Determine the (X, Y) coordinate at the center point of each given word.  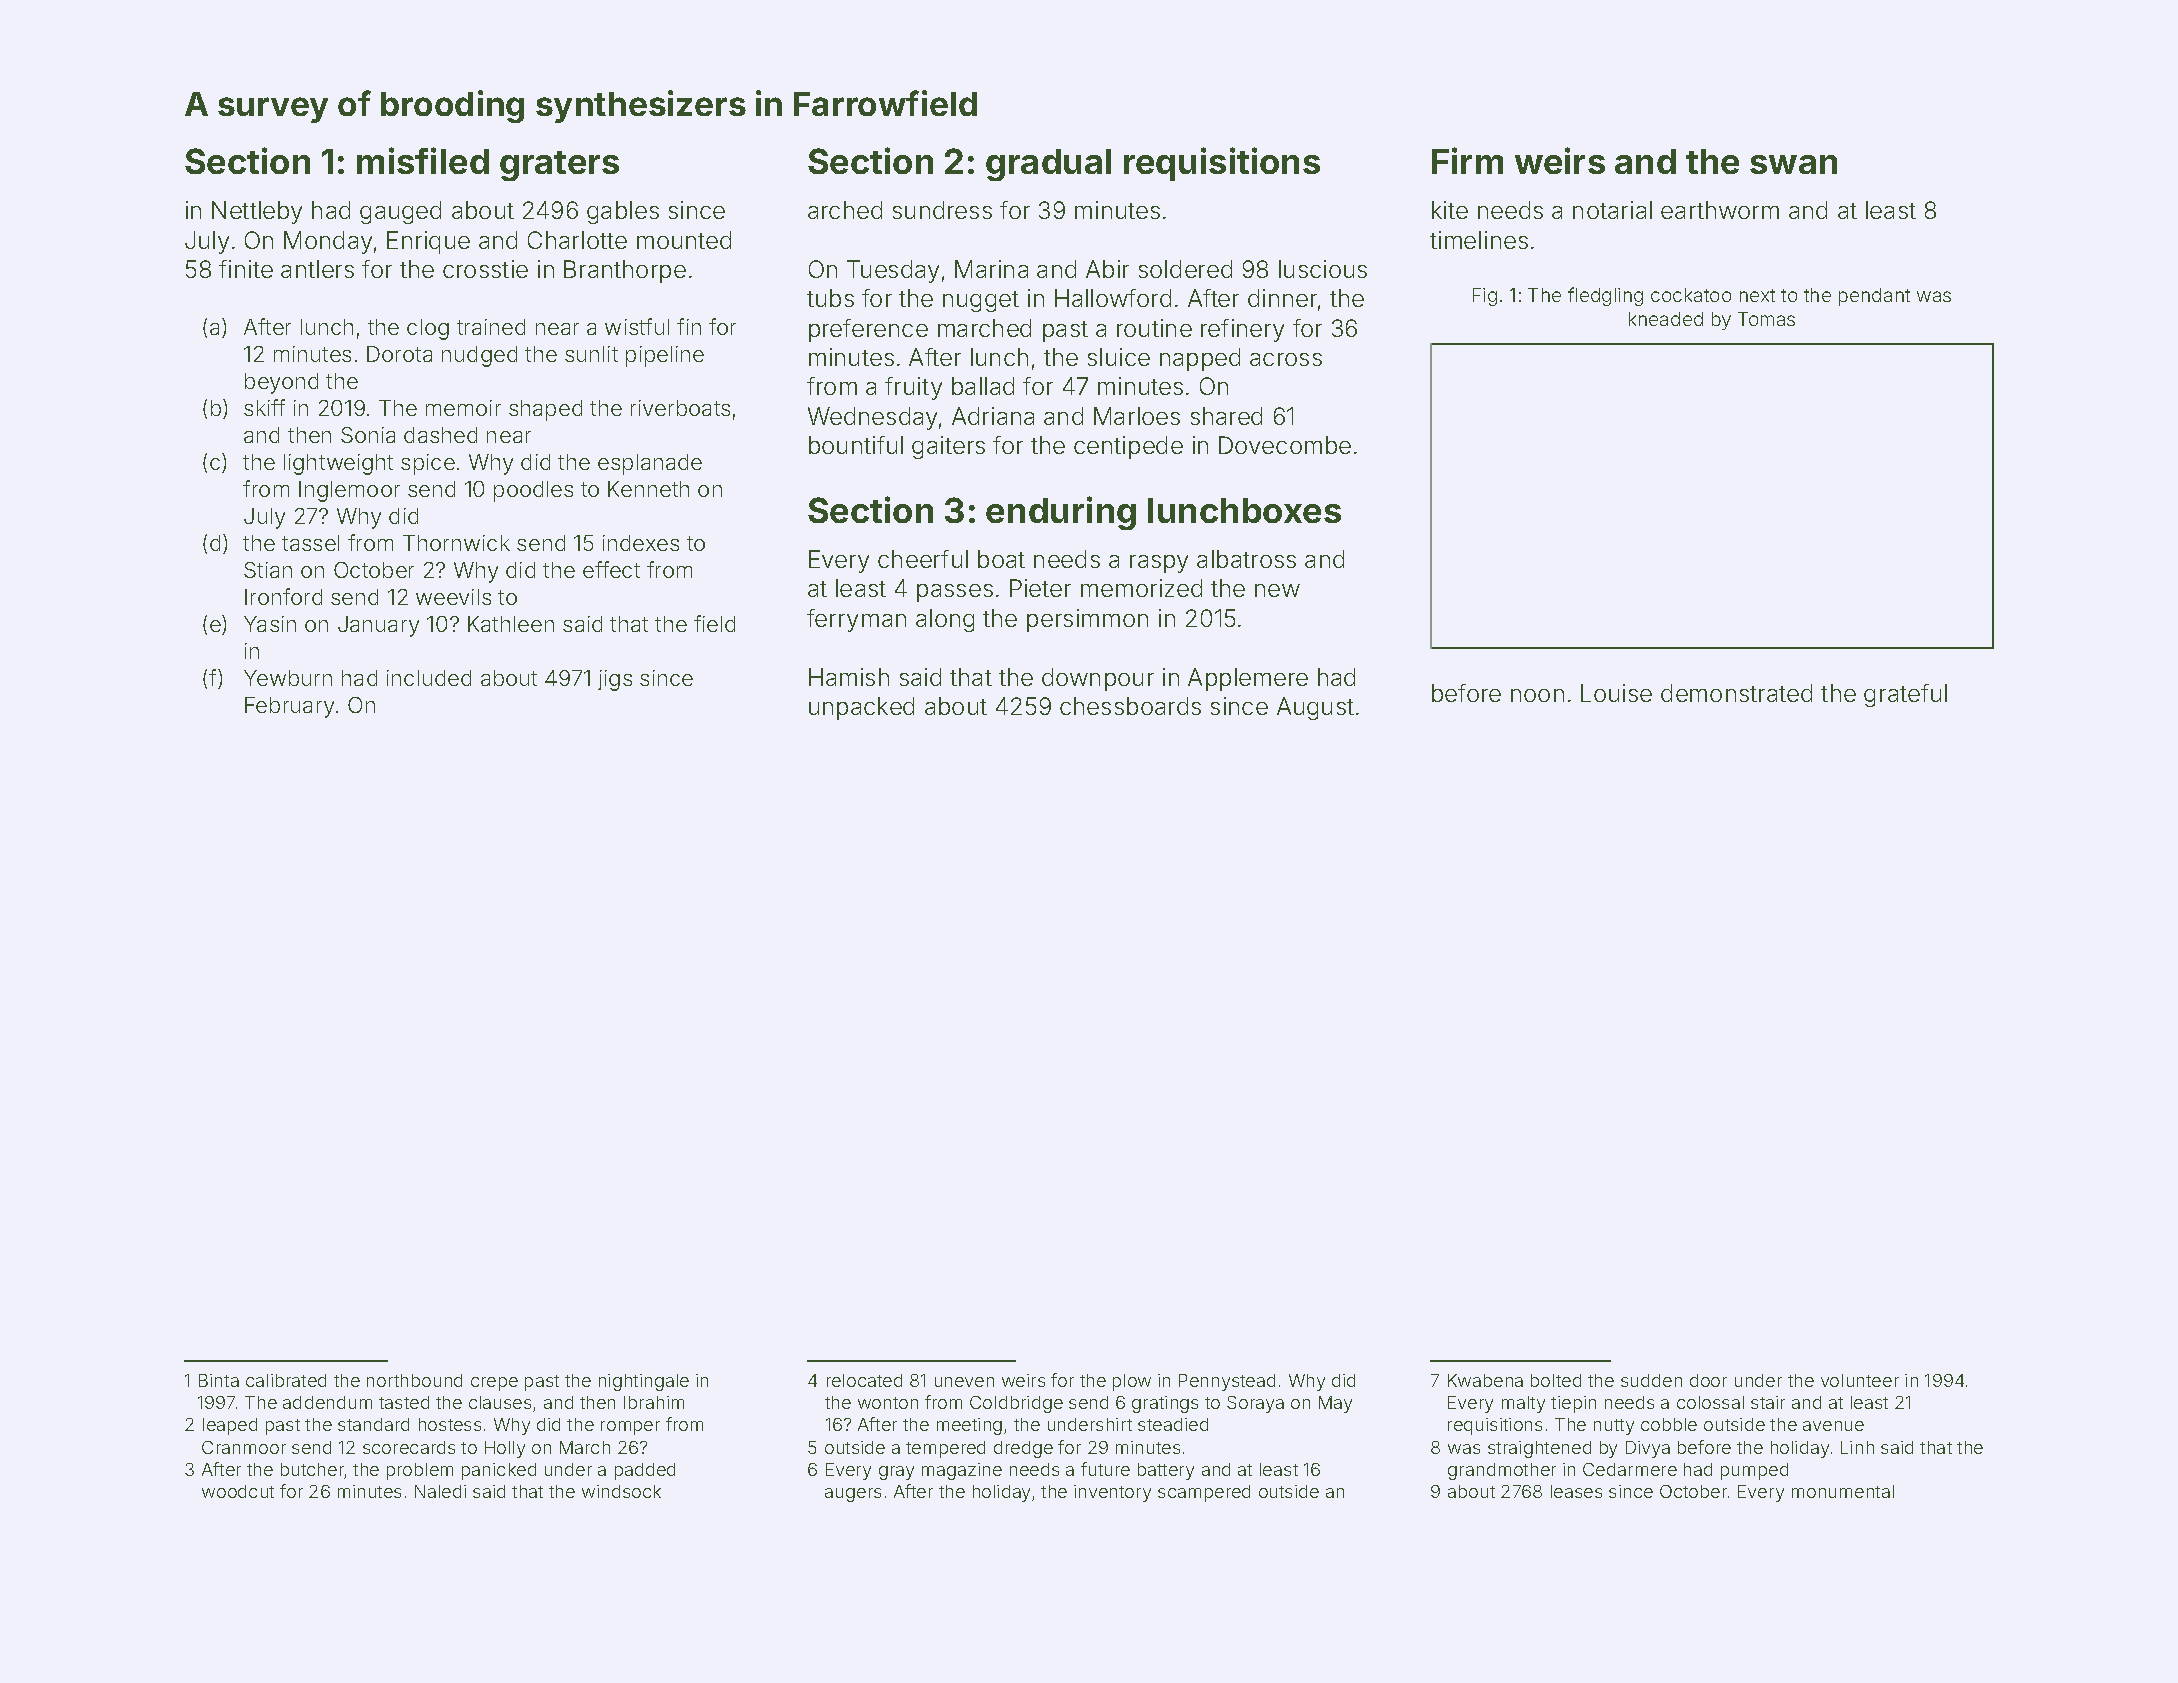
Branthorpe (625, 271)
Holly (505, 1449)
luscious (1323, 269)
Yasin (270, 624)
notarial (1612, 210)
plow (1132, 1382)
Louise (1616, 693)
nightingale (644, 1382)
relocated (864, 1380)
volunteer (1860, 1380)
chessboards (1130, 706)
